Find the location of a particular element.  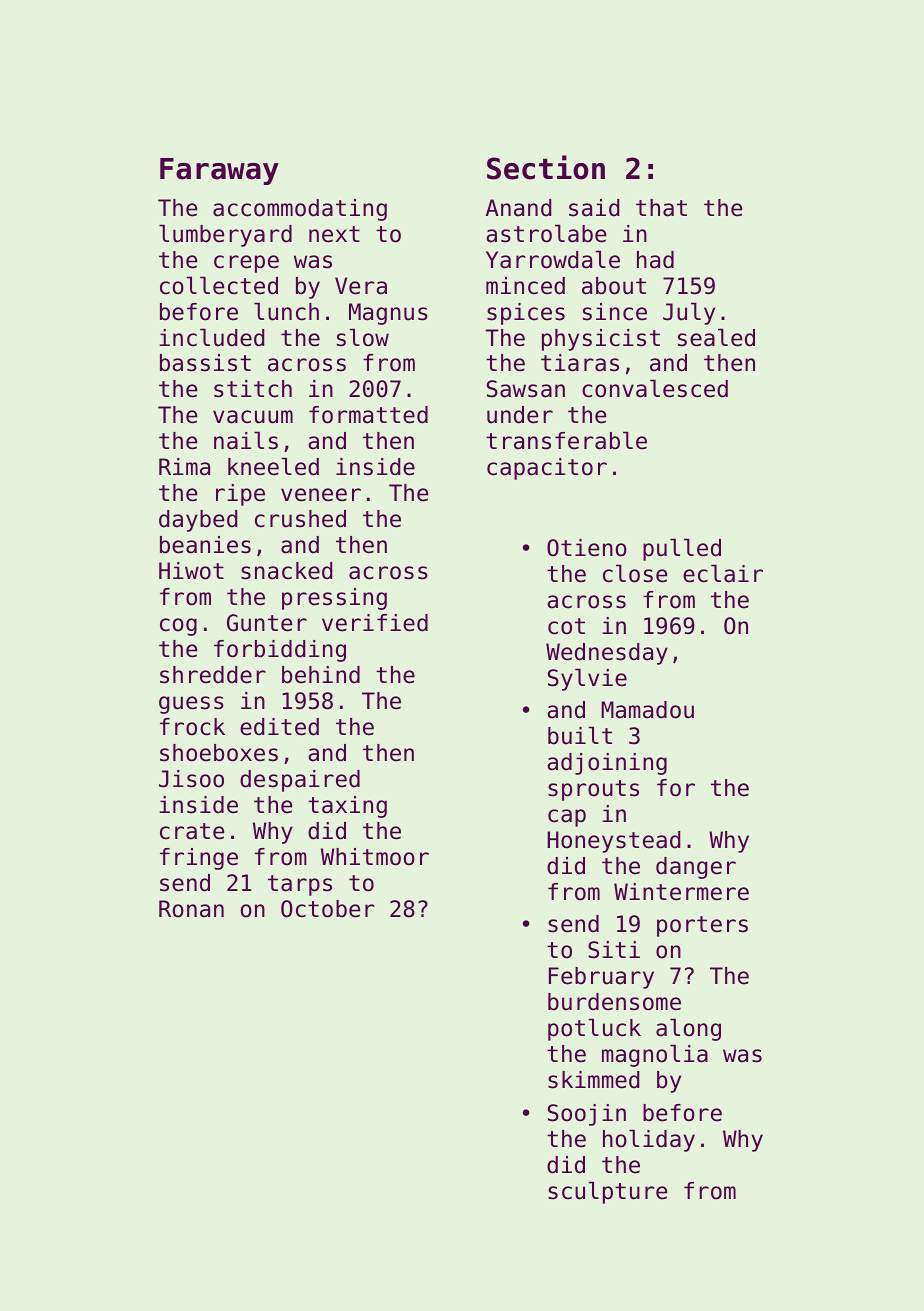

Magnus is located at coordinates (388, 314).
